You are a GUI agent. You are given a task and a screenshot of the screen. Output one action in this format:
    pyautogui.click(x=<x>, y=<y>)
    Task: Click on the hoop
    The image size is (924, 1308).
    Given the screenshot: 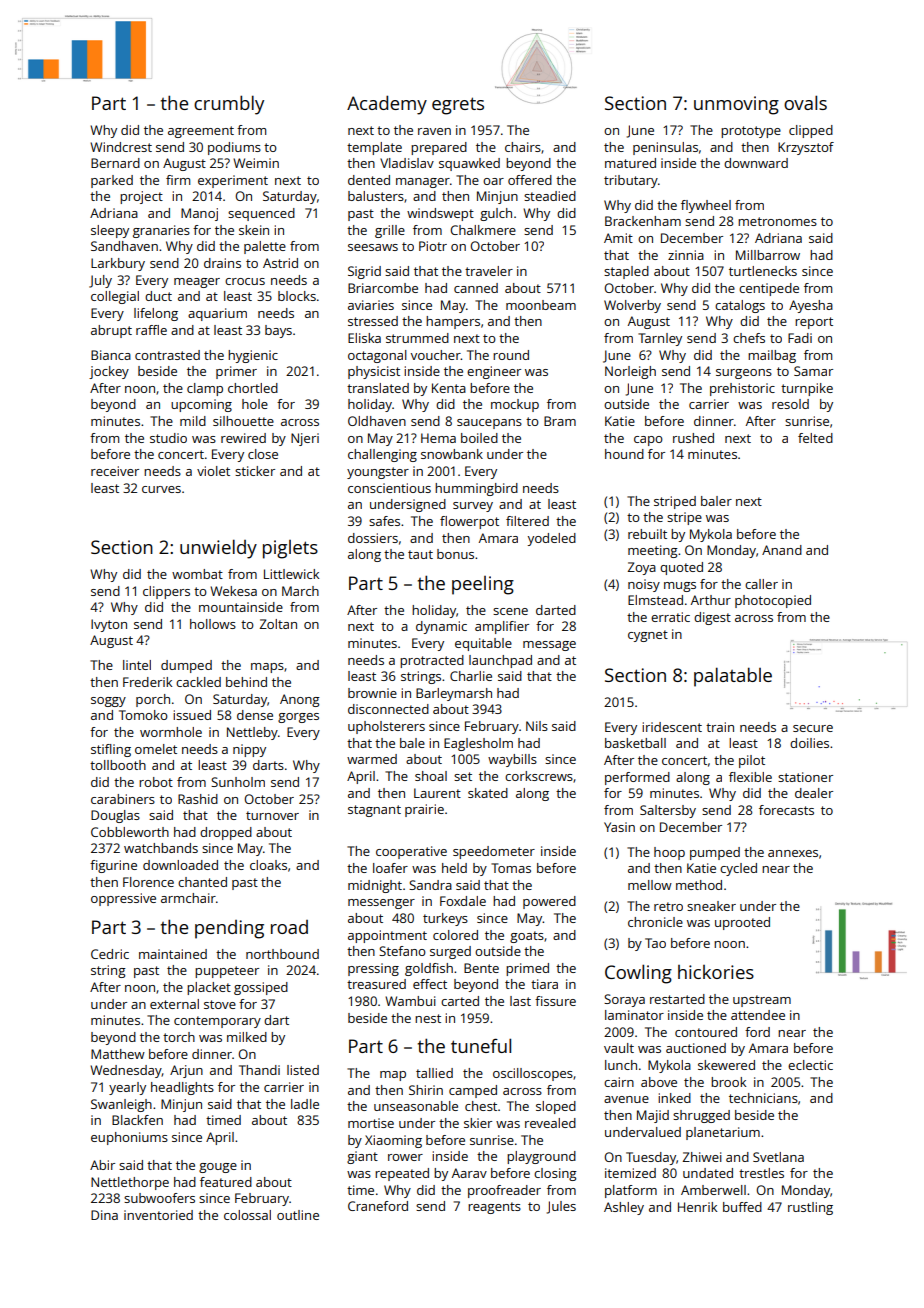 What is the action you would take?
    pyautogui.click(x=669, y=853)
